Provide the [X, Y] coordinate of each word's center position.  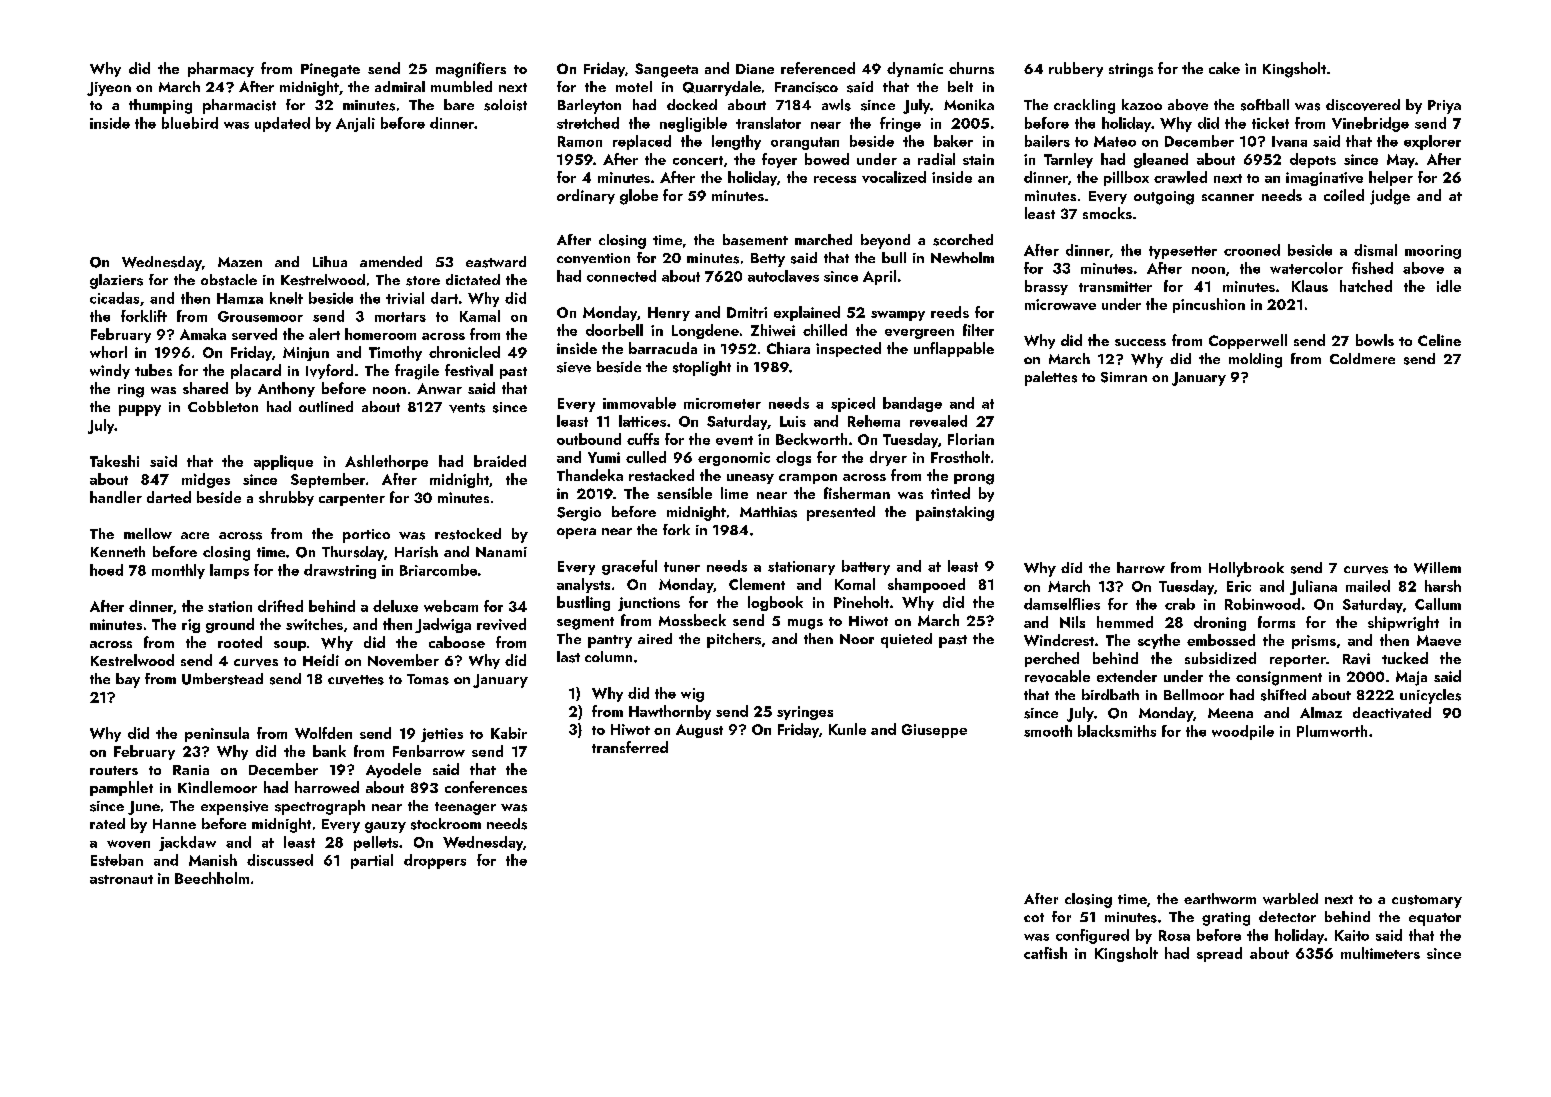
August [699, 731]
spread [1219, 954]
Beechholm [212, 878]
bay [128, 680]
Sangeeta [666, 70]
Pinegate [330, 70]
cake [1224, 68]
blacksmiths [1117, 731]
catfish [1045, 953]
